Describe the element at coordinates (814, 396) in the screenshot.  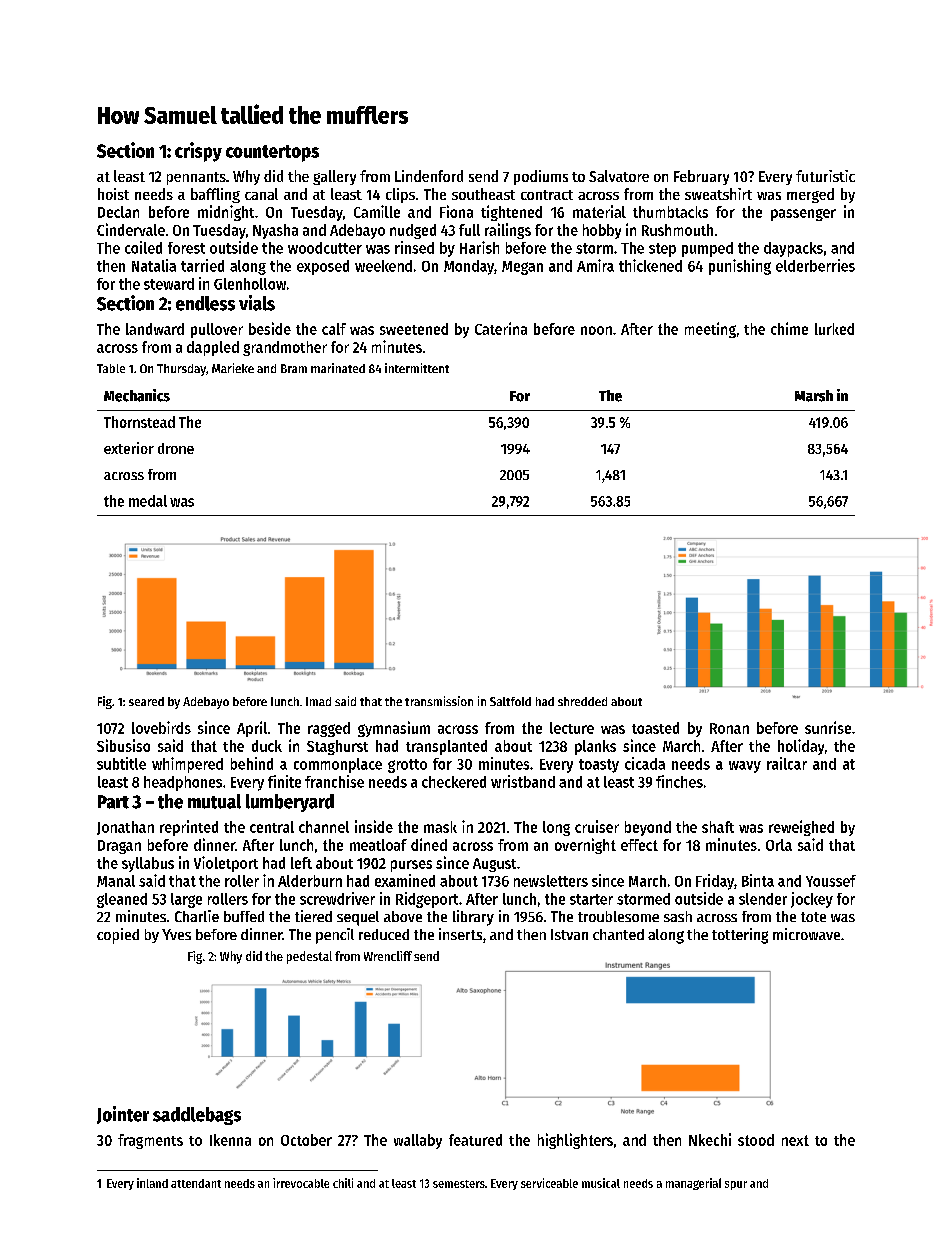
I see `Marsh` at that location.
